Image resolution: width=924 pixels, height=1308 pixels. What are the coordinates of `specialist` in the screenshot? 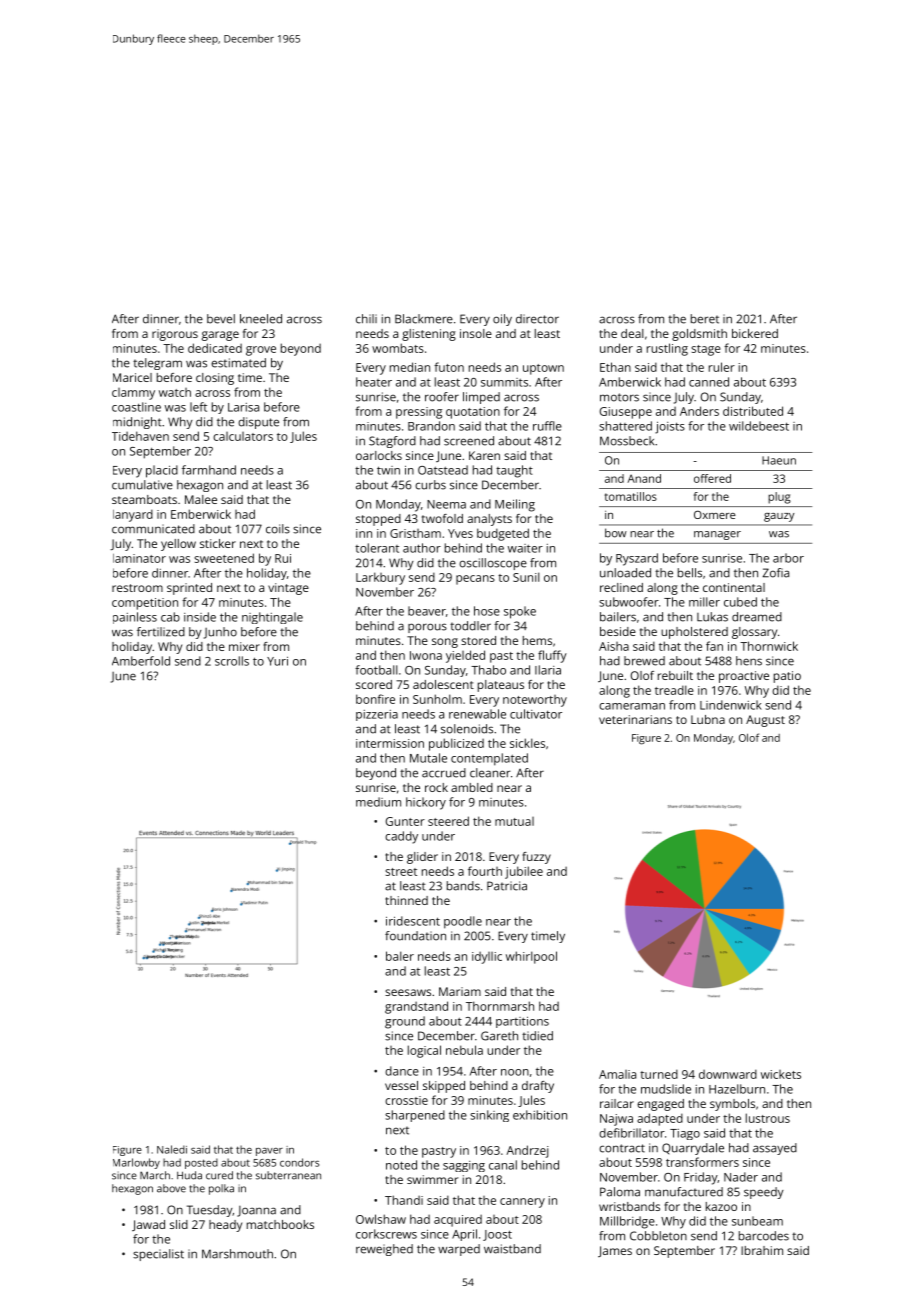 It's located at (158, 1255).
